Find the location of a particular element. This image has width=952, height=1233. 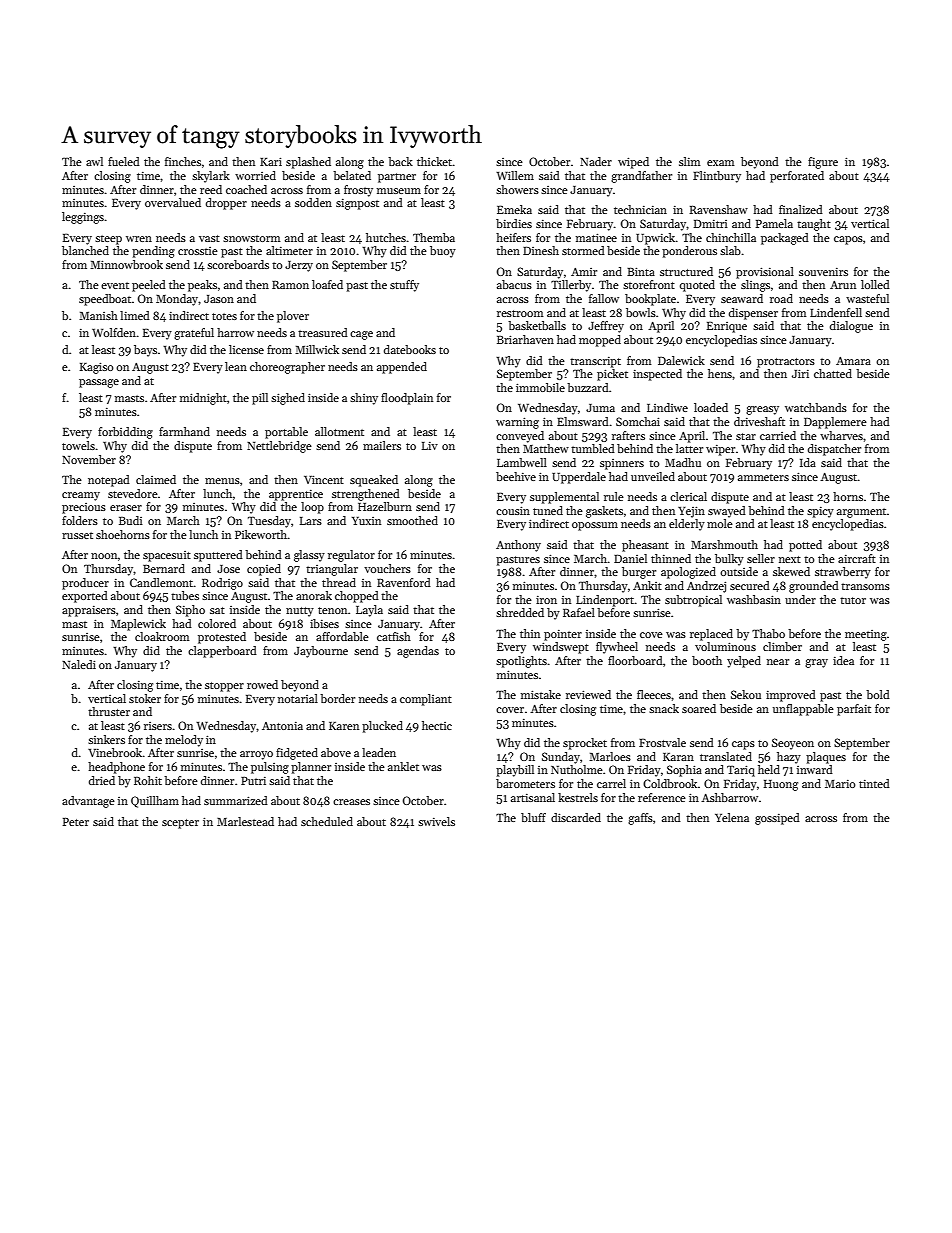

transcript is located at coordinates (595, 362).
